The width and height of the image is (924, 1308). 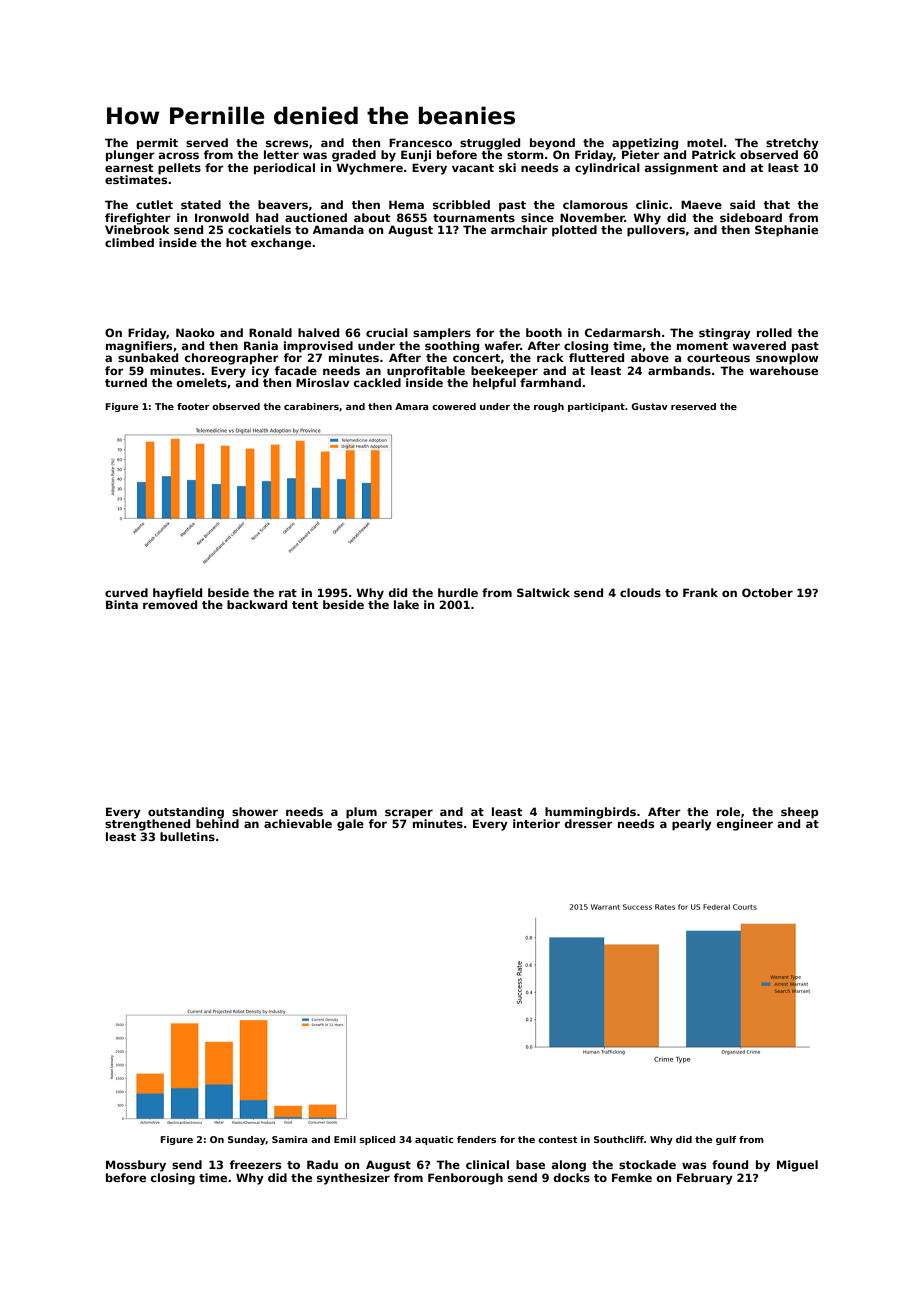 What do you see at coordinates (705, 142) in the image?
I see `motel` at bounding box center [705, 142].
